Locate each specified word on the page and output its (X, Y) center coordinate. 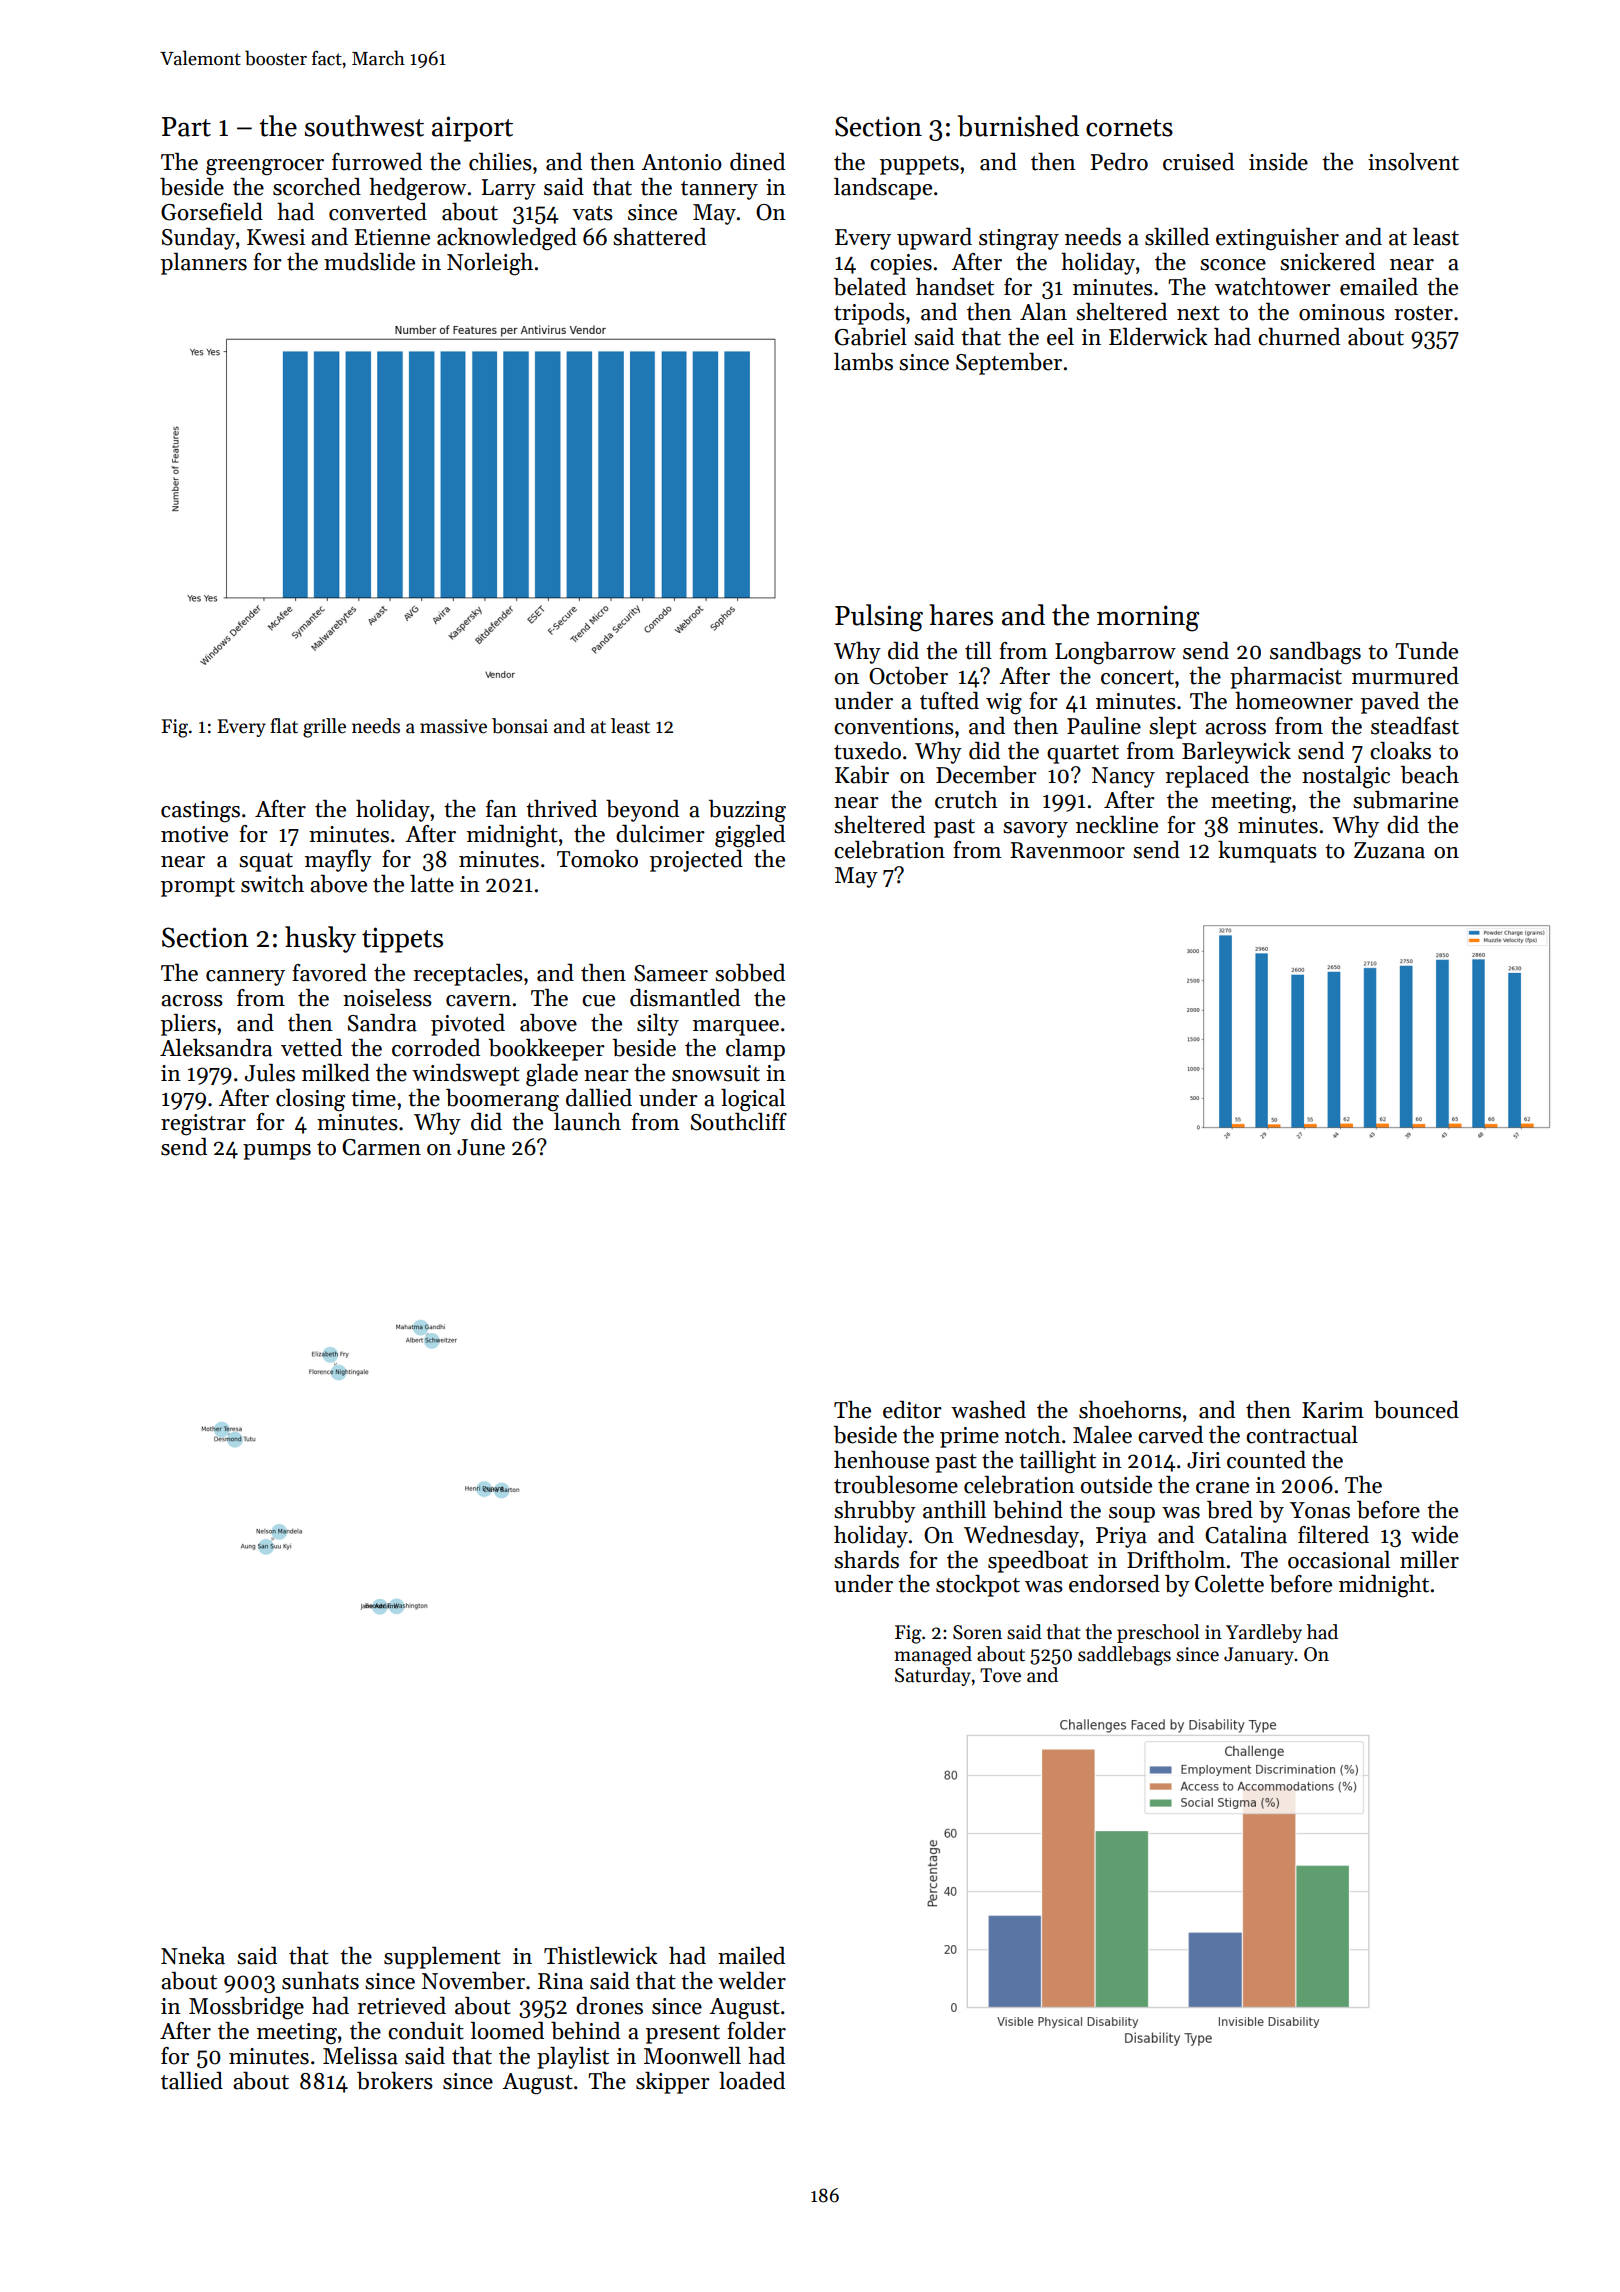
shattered (659, 237)
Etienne (392, 237)
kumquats (1267, 852)
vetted (311, 1048)
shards (866, 1560)
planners (204, 264)
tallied (192, 2081)
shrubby (875, 1512)
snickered (1327, 262)
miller (1429, 1560)
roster (1423, 313)
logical (753, 1100)
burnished (1018, 126)
